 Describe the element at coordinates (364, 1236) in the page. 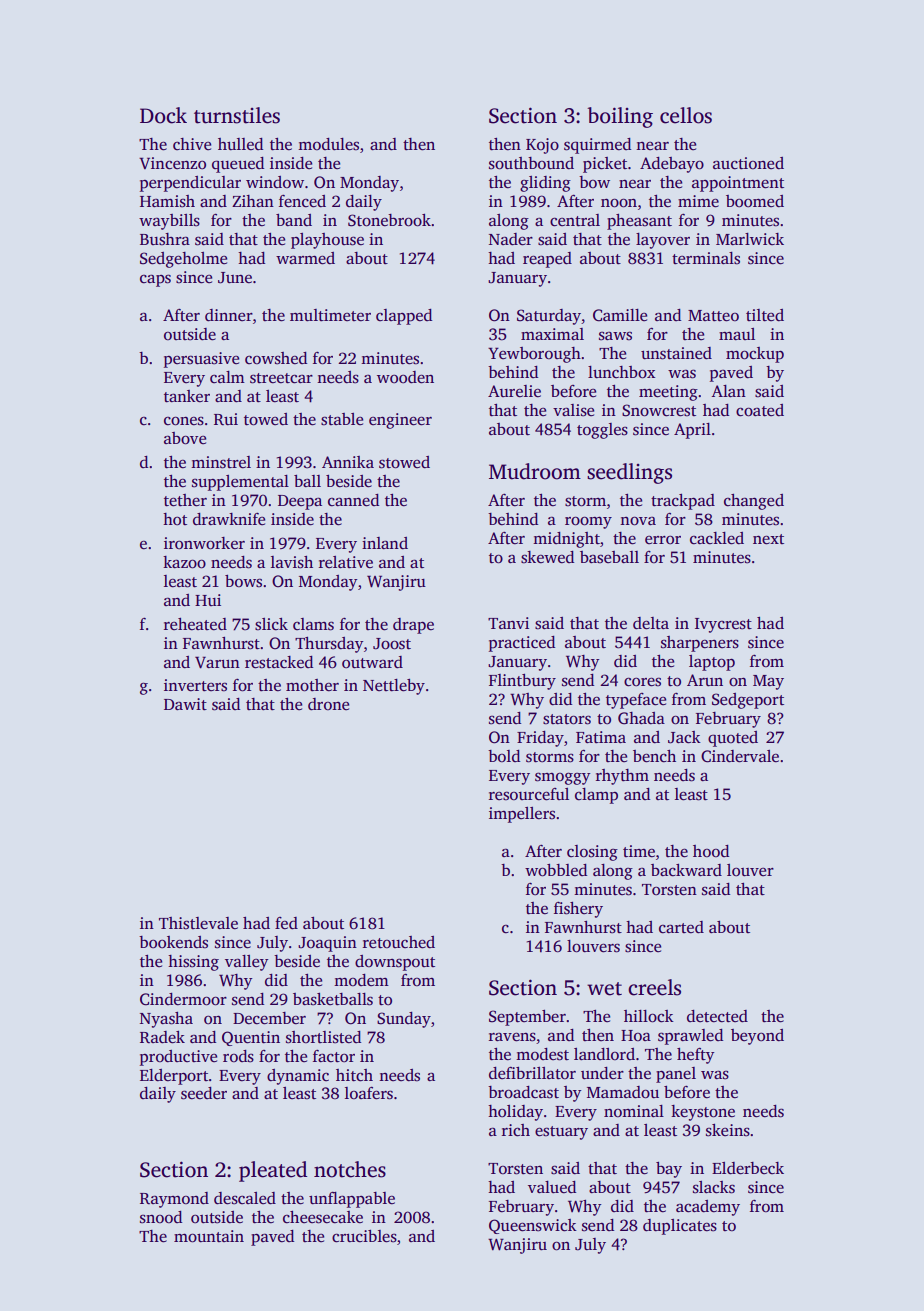

I see `crucibles` at that location.
